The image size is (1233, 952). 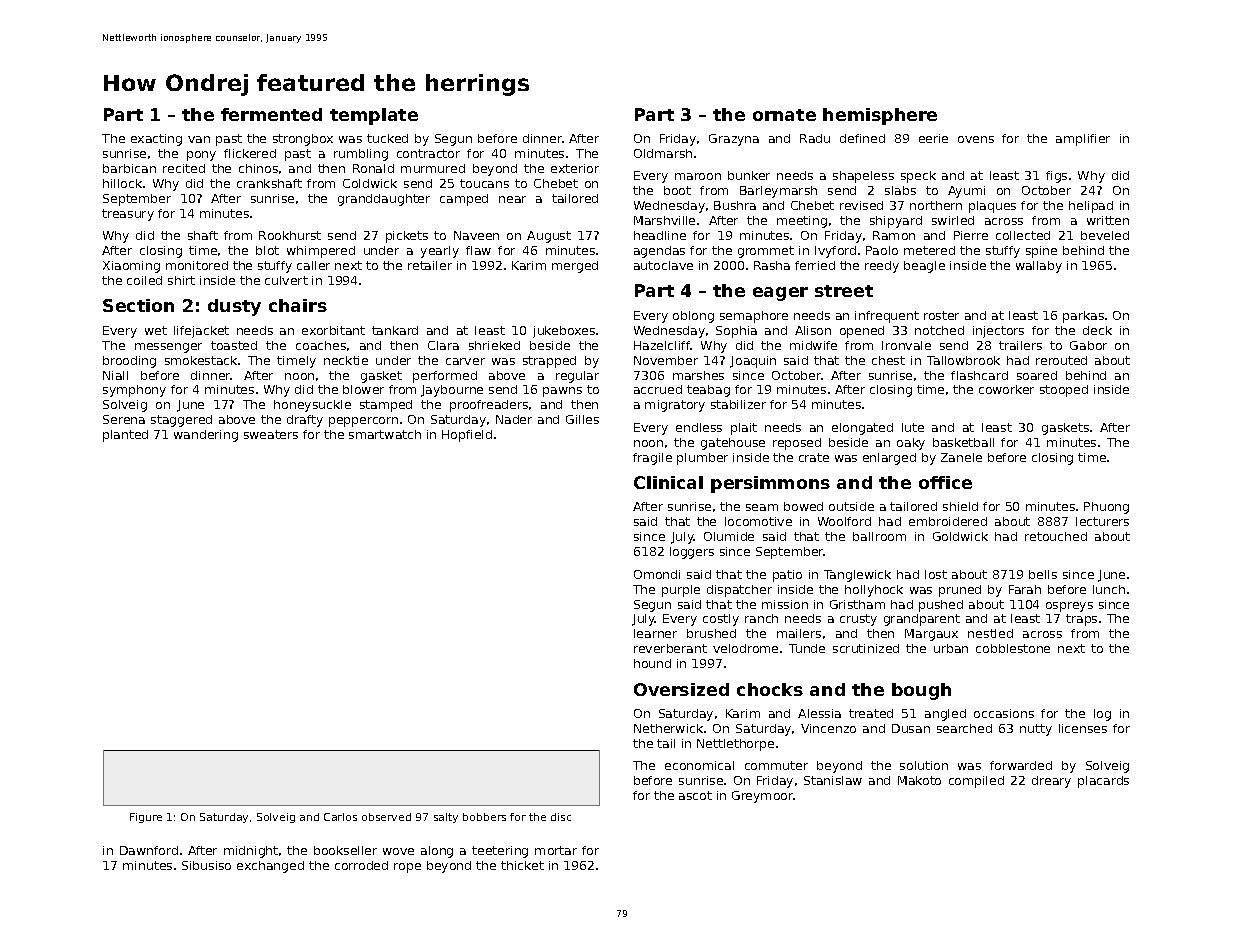 What do you see at coordinates (951, 648) in the screenshot?
I see `urban` at bounding box center [951, 648].
